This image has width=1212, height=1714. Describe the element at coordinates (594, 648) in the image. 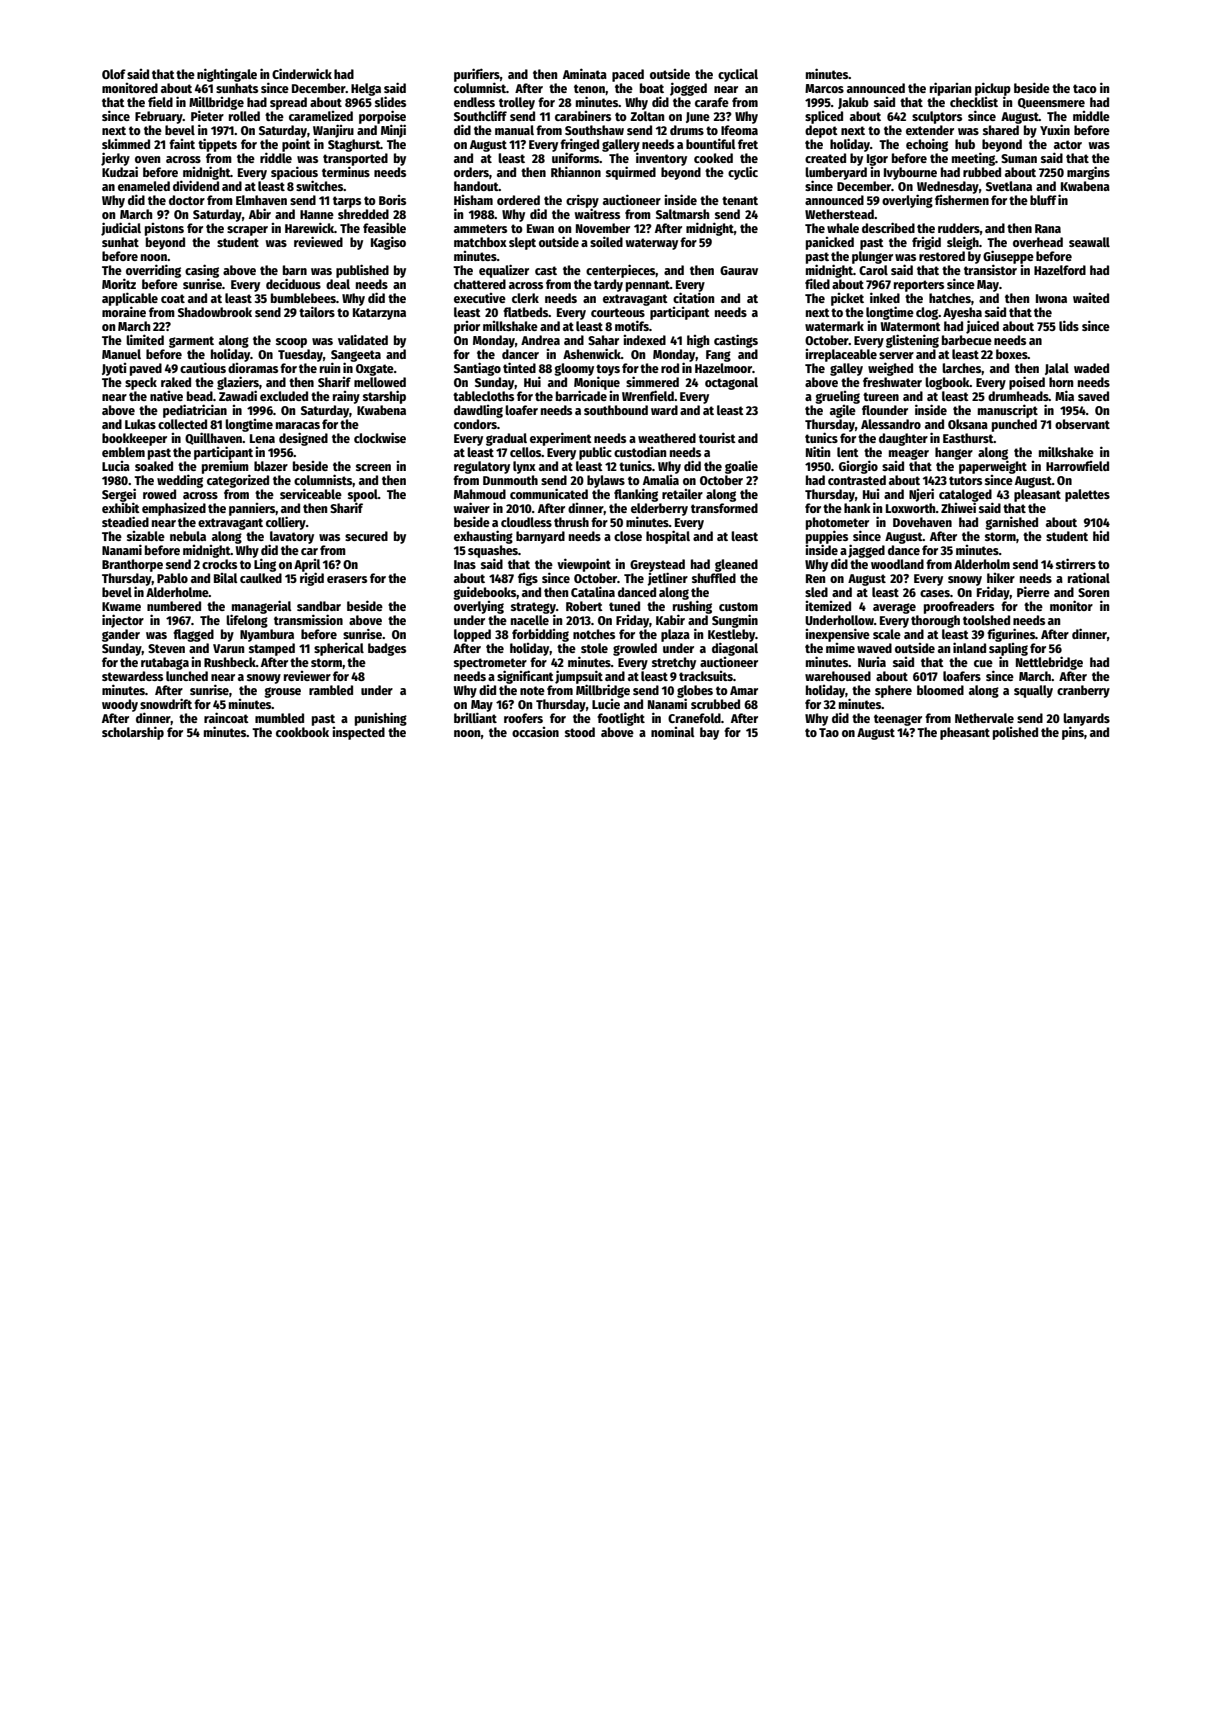

I see `stole` at that location.
